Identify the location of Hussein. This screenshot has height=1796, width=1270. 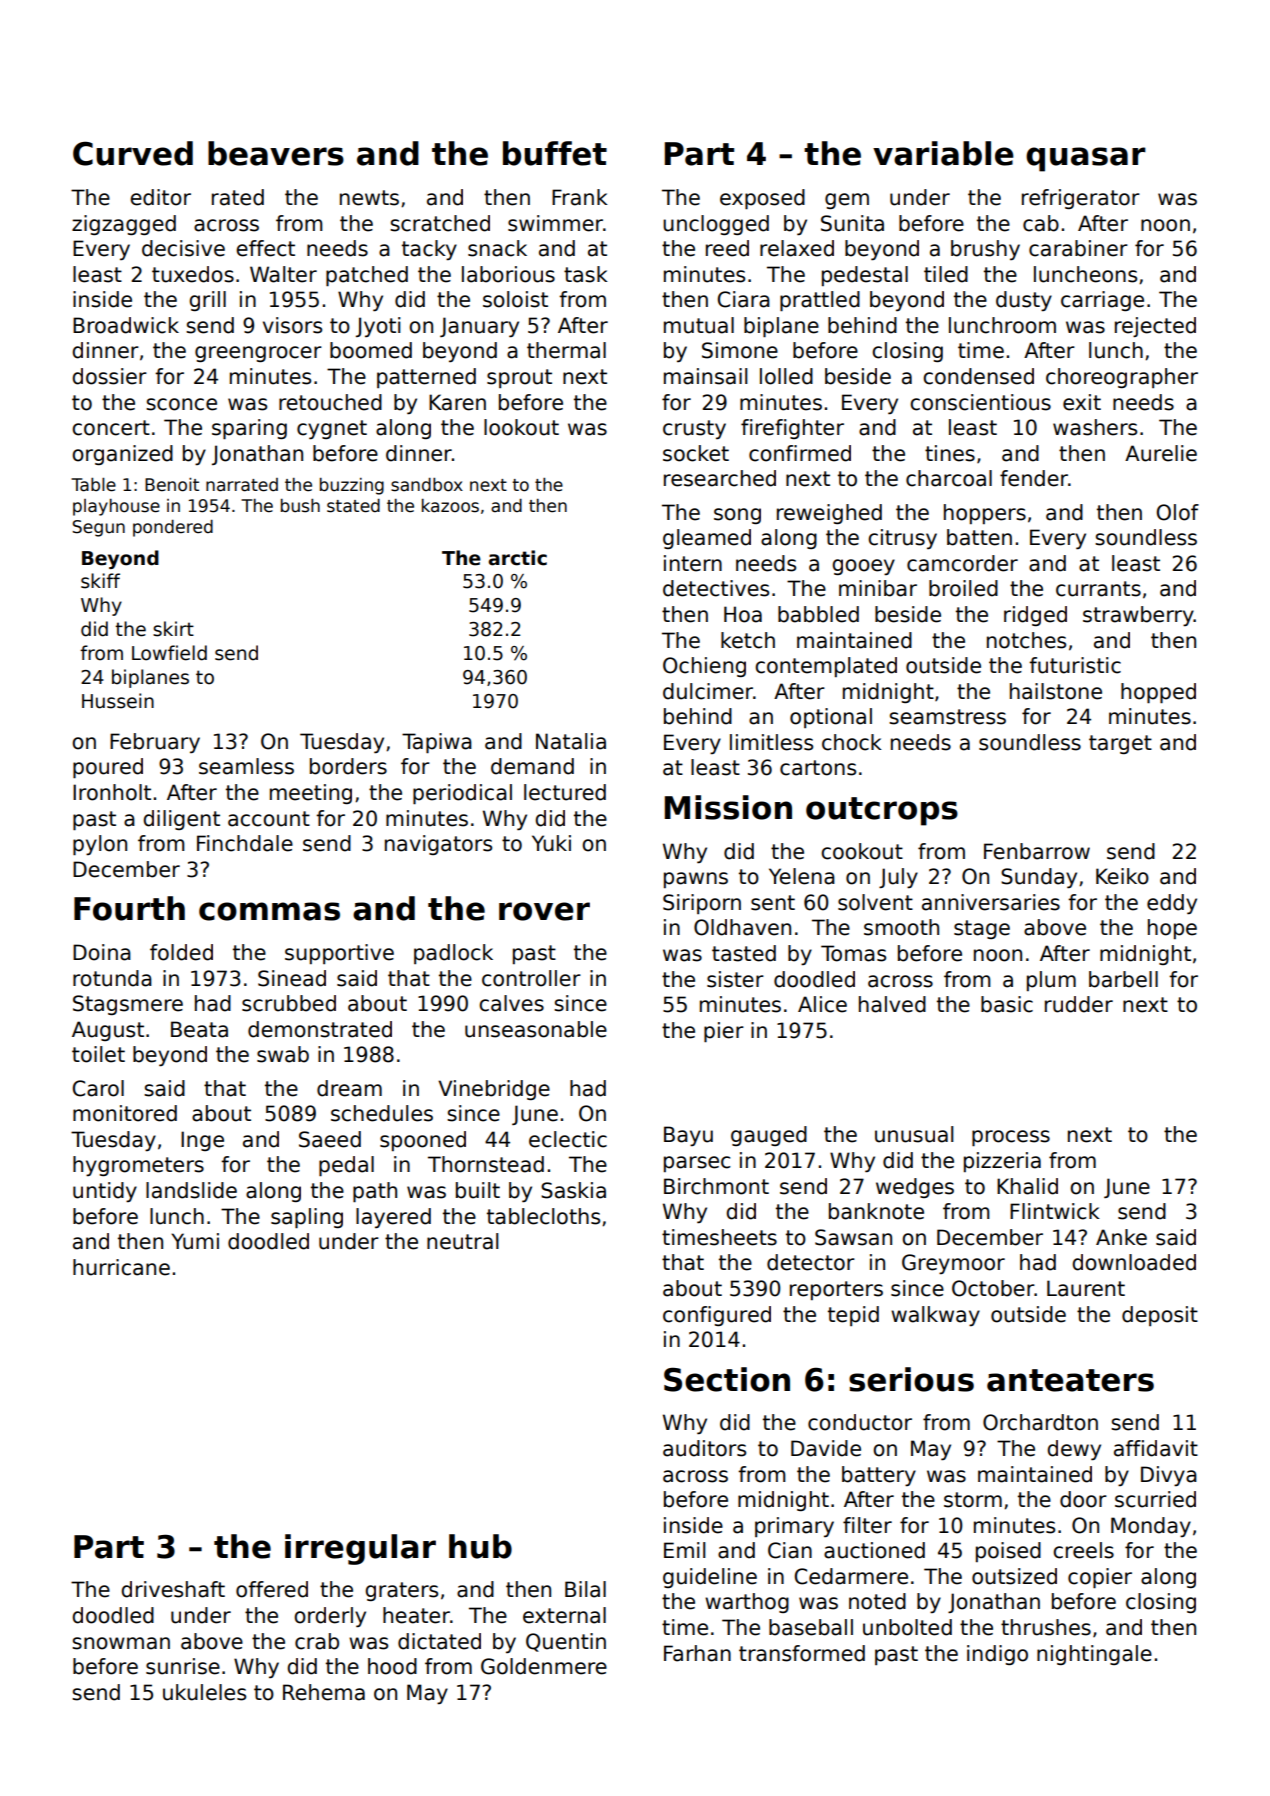
(118, 701).
